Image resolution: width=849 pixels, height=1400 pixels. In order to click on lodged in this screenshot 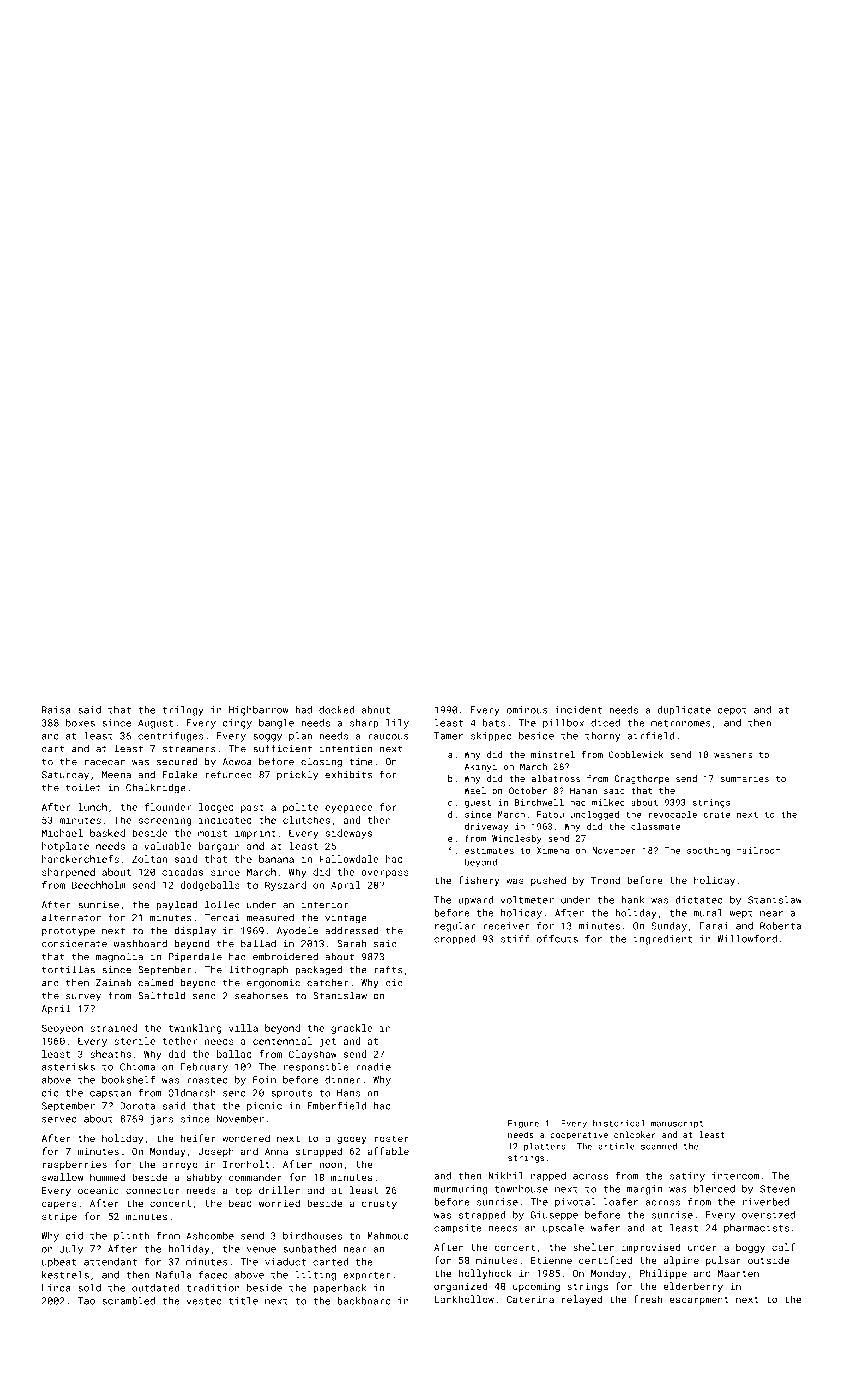, I will do `click(216, 808)`.
